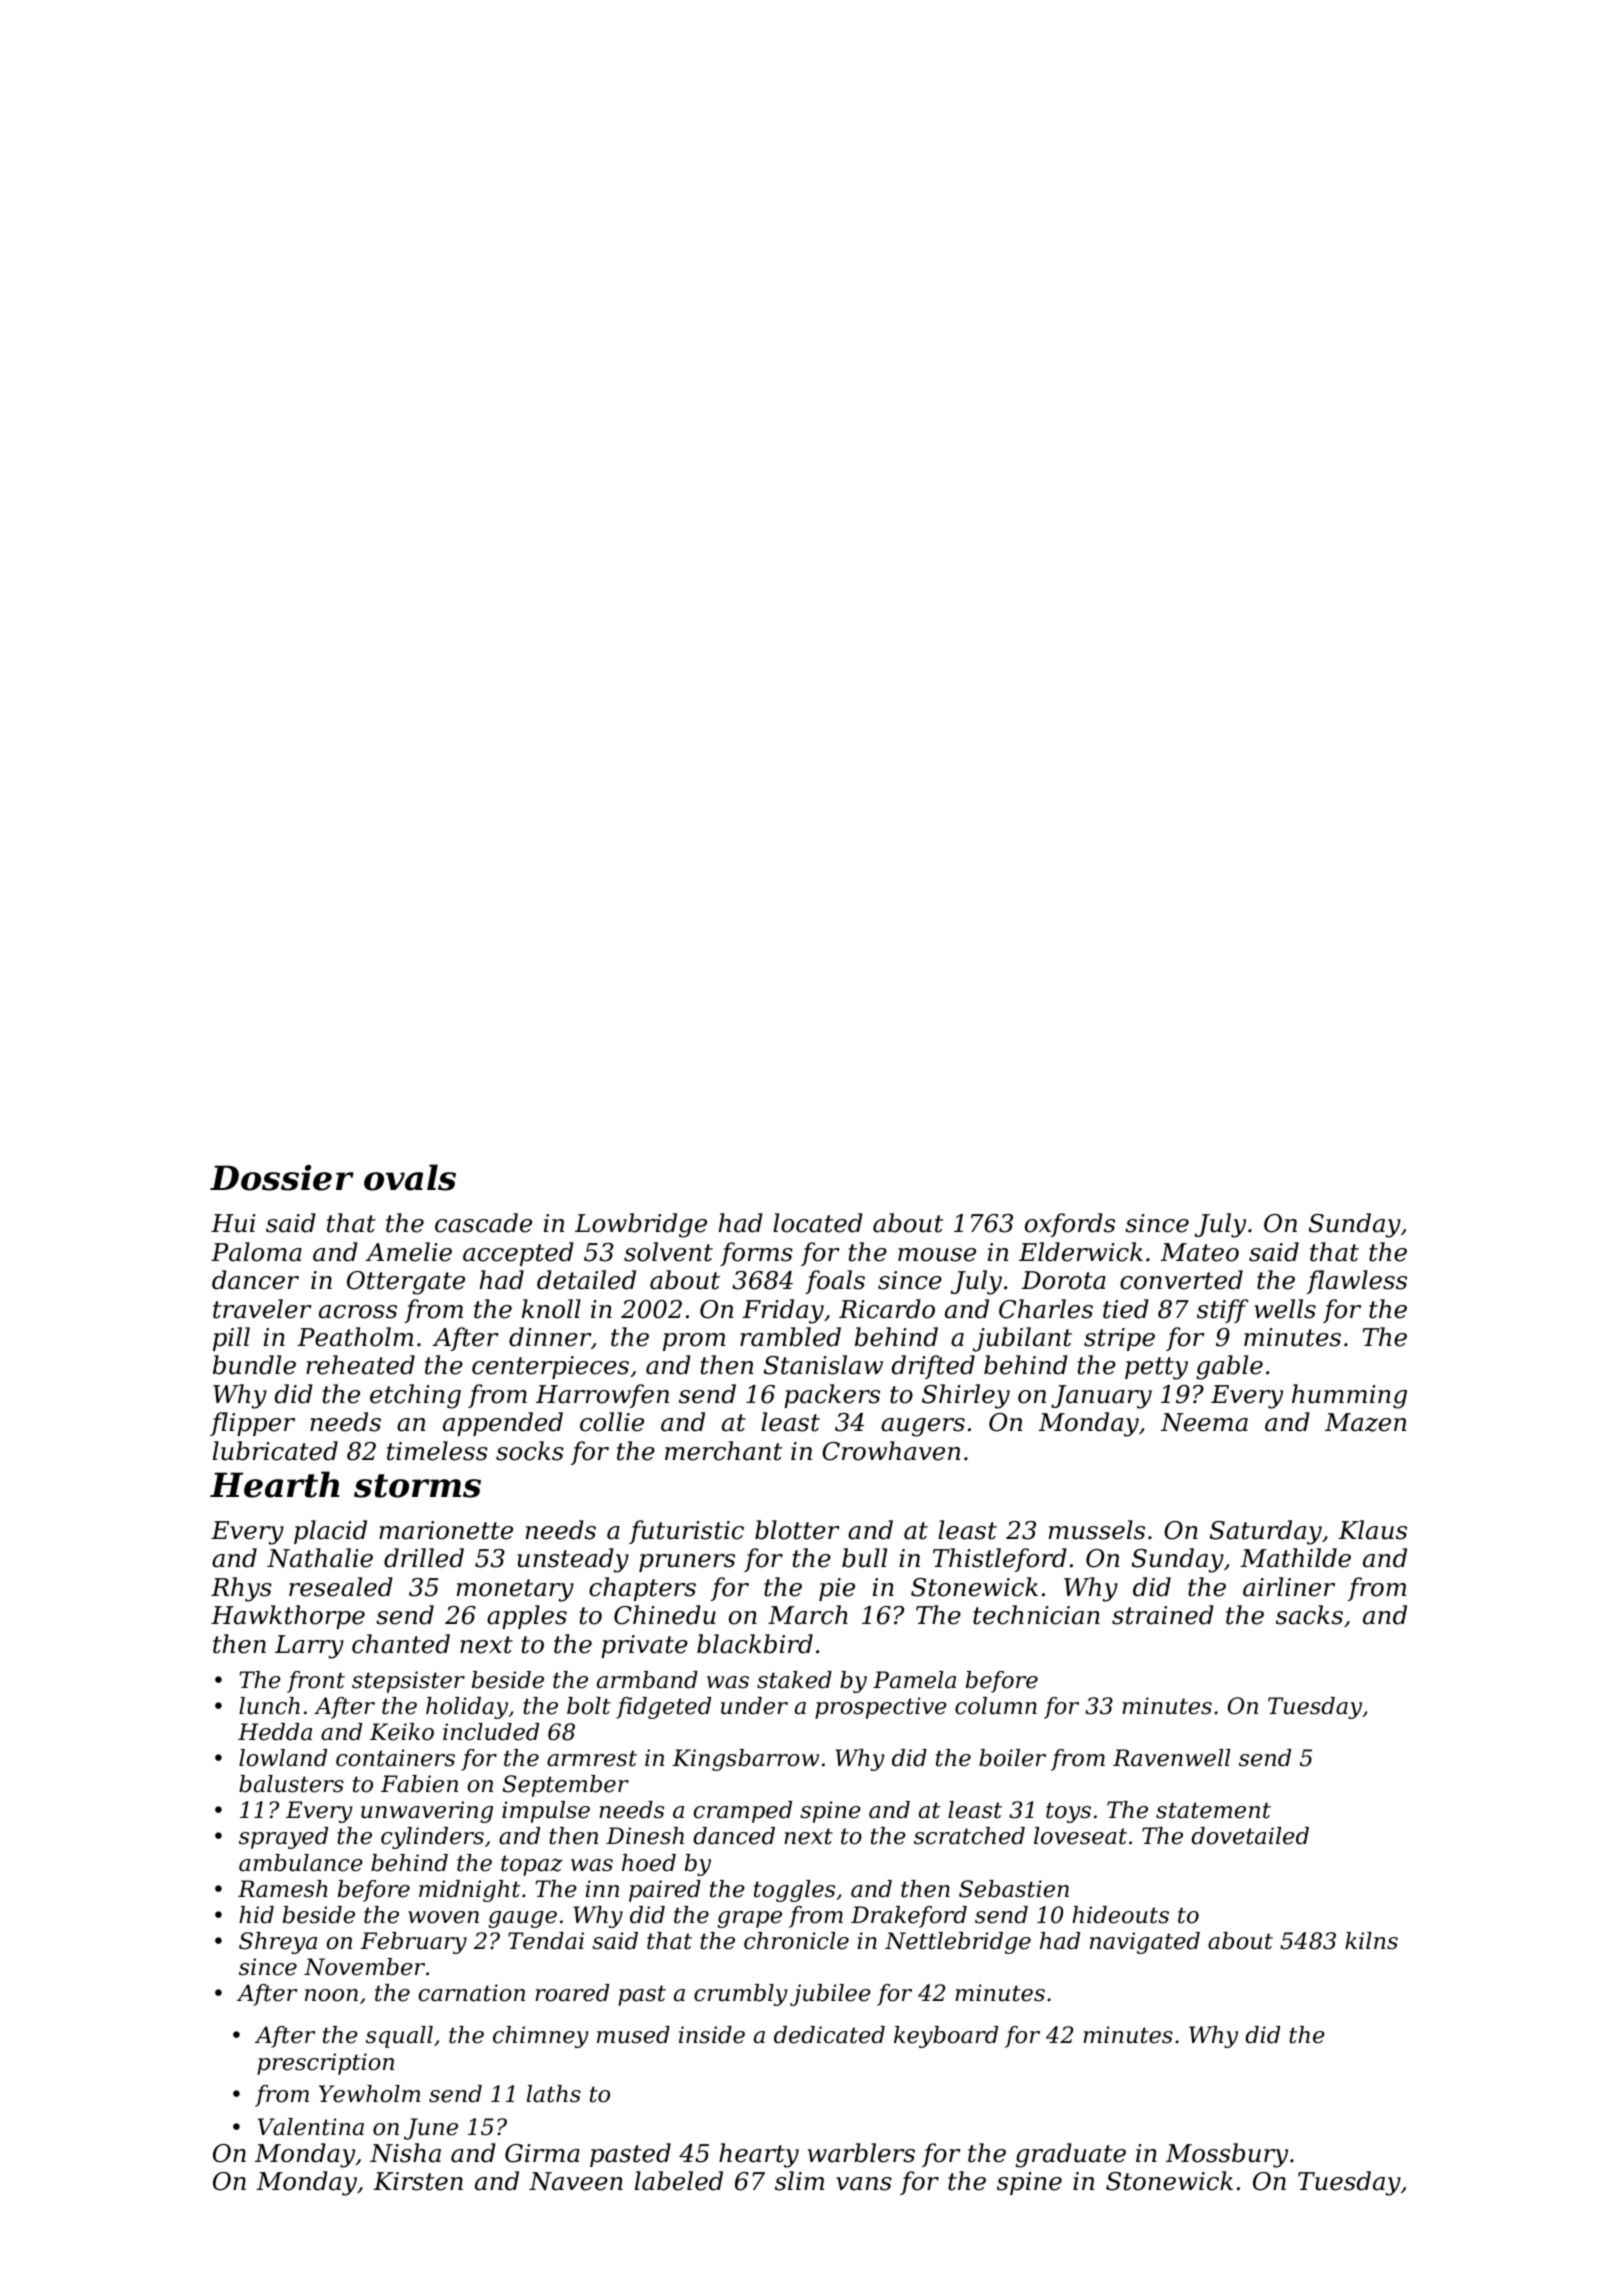  Describe the element at coordinates (589, 1706) in the document. I see `bolt` at that location.
